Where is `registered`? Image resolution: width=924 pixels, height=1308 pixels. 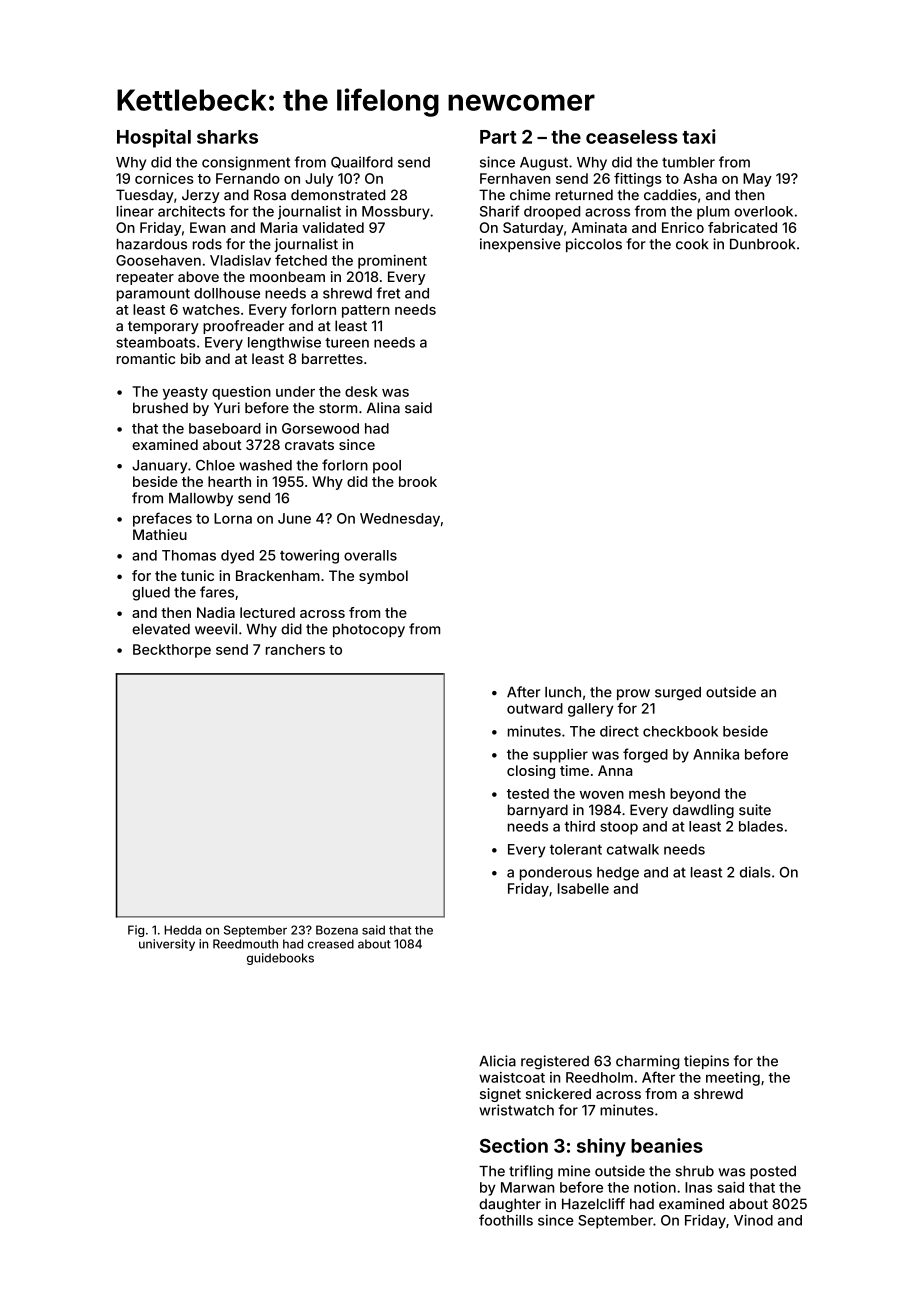
registered is located at coordinates (555, 1062).
